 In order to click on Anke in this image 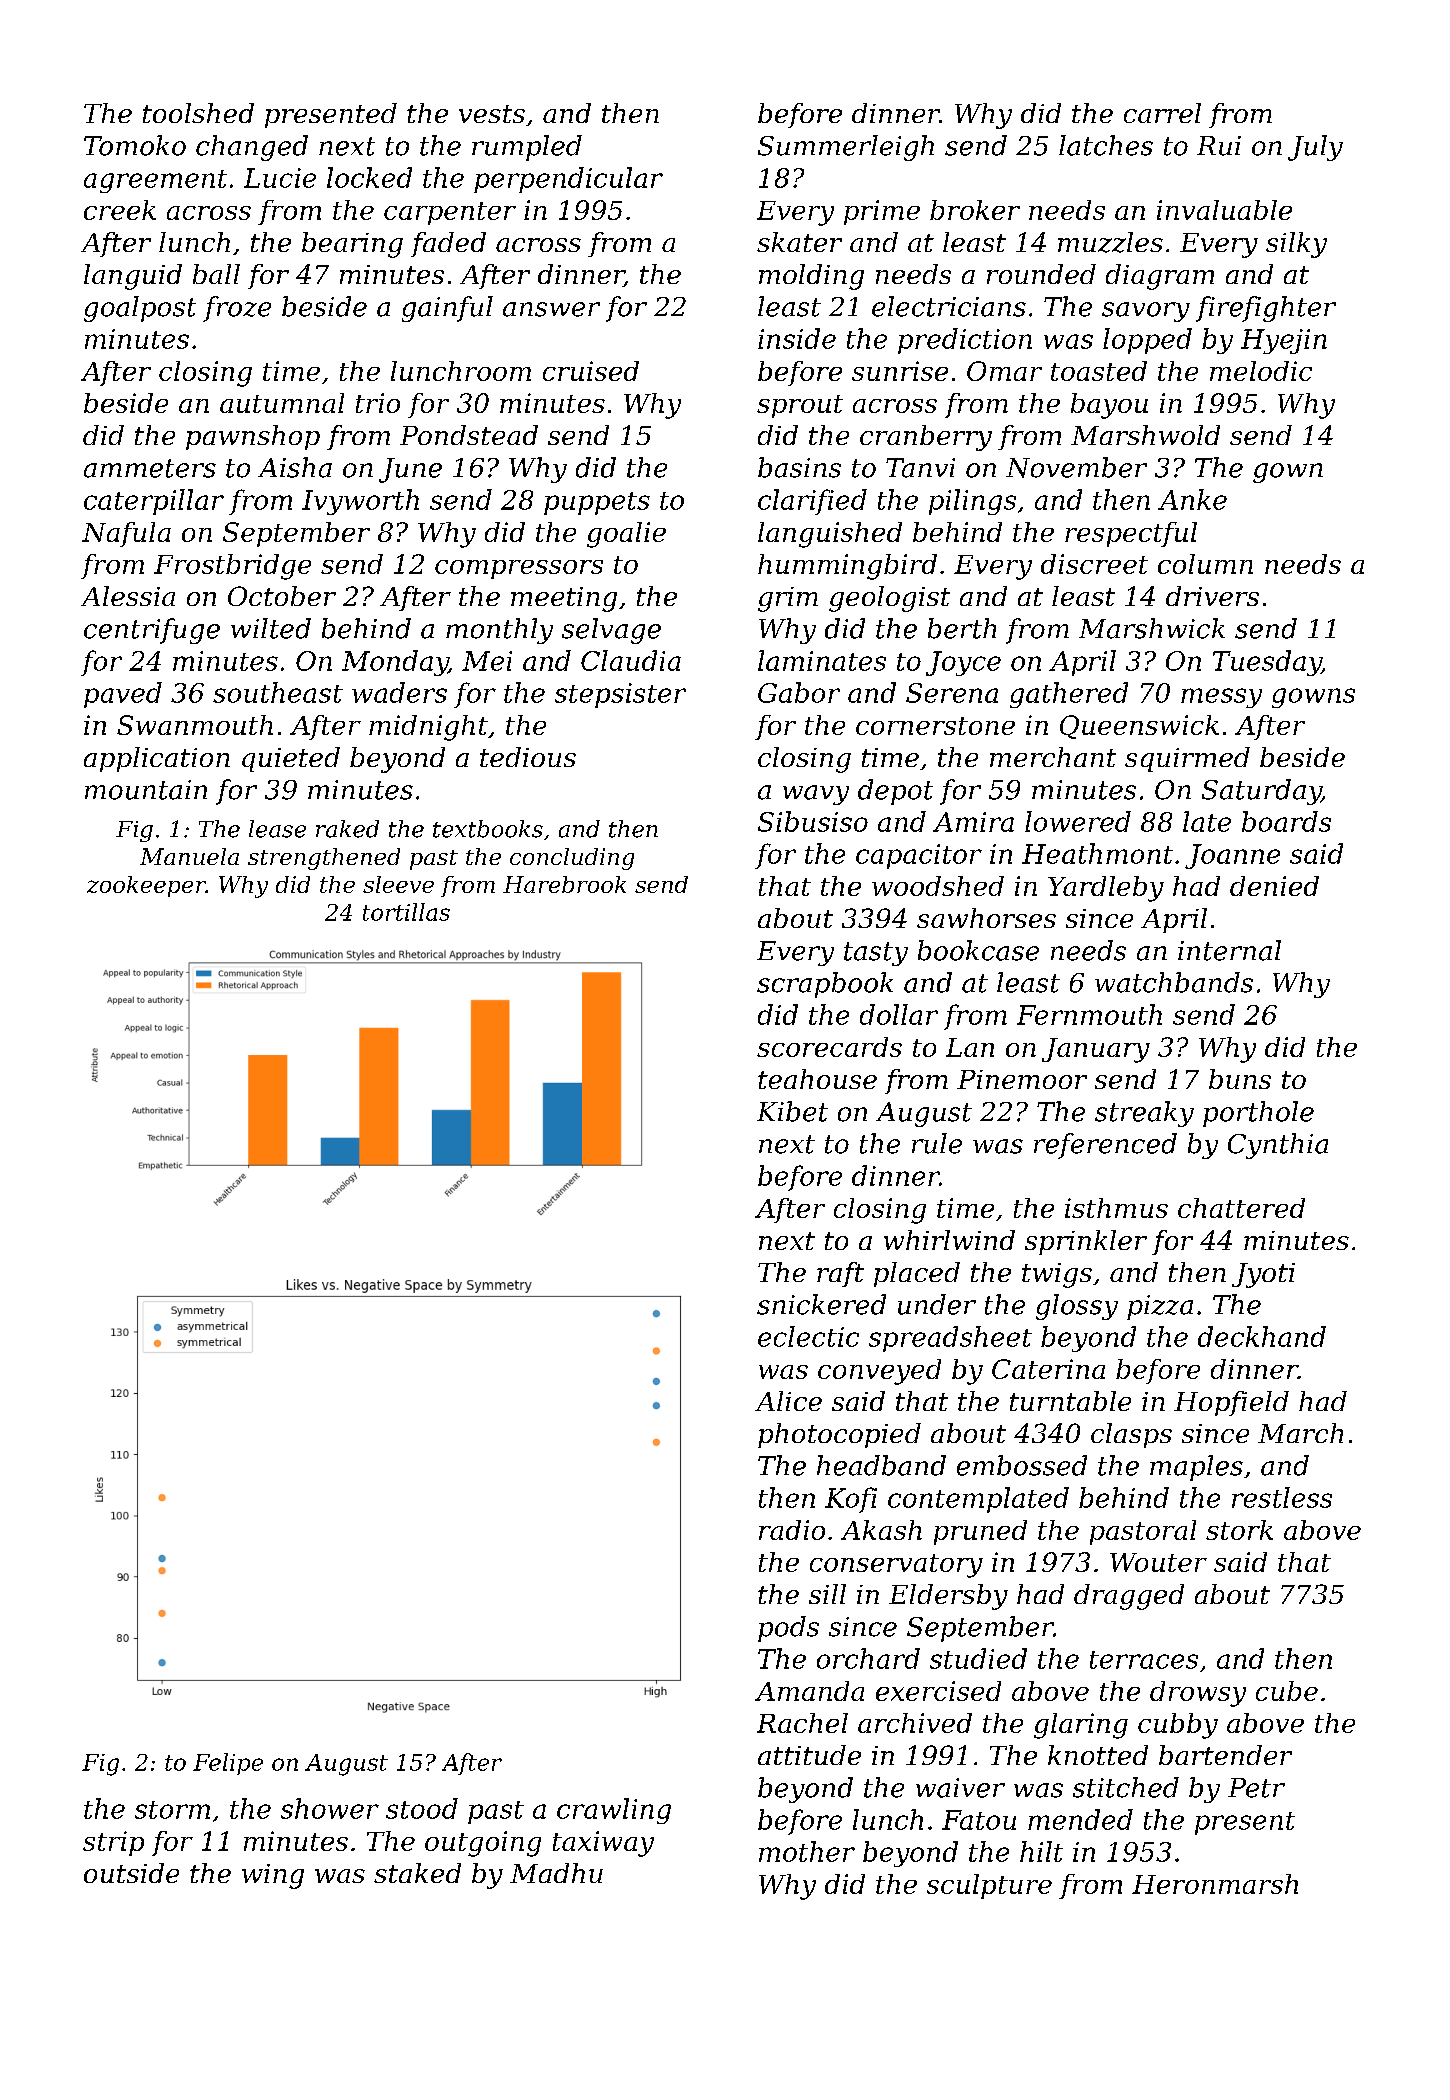, I will do `click(1192, 499)`.
